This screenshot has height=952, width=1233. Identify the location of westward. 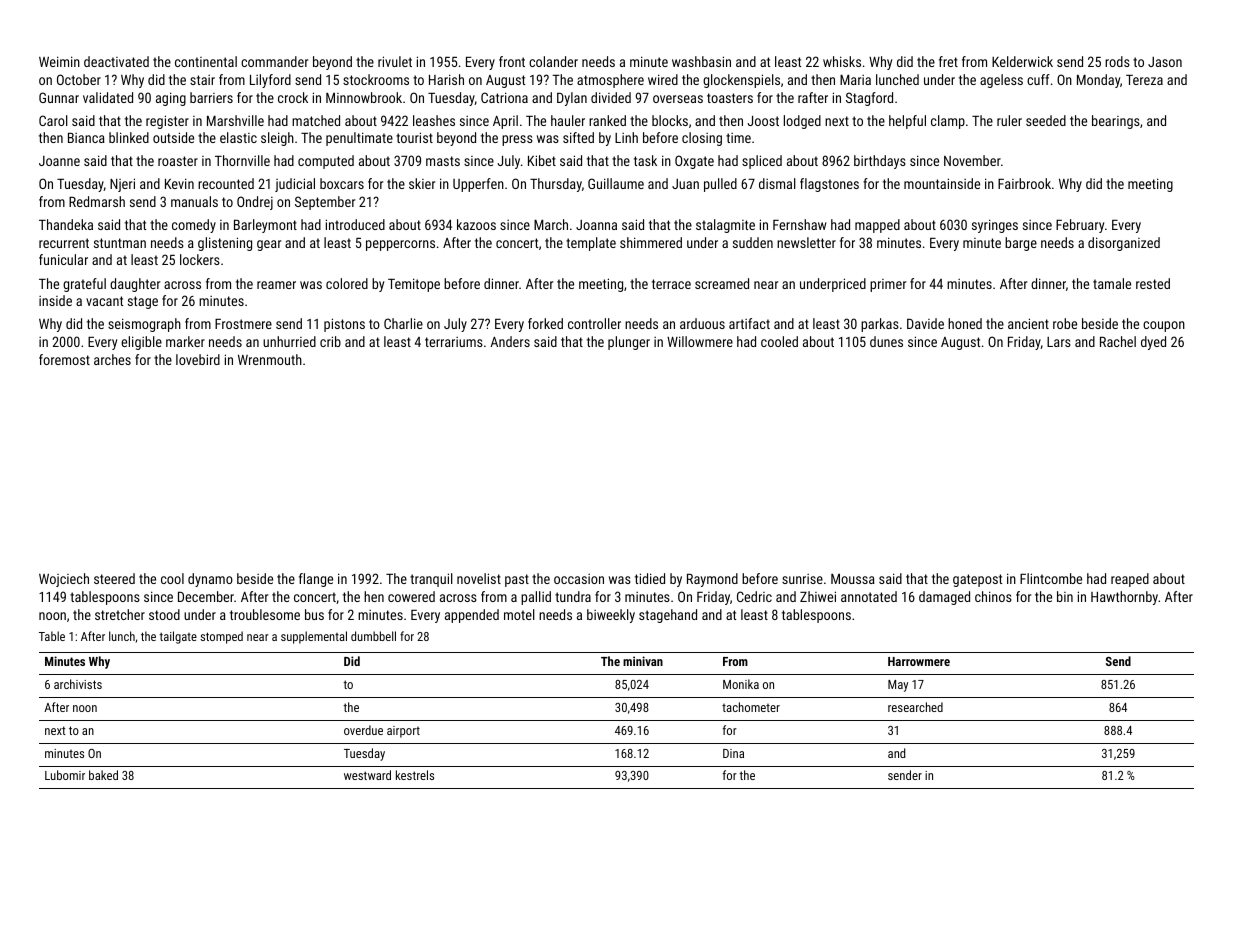
(367, 775).
